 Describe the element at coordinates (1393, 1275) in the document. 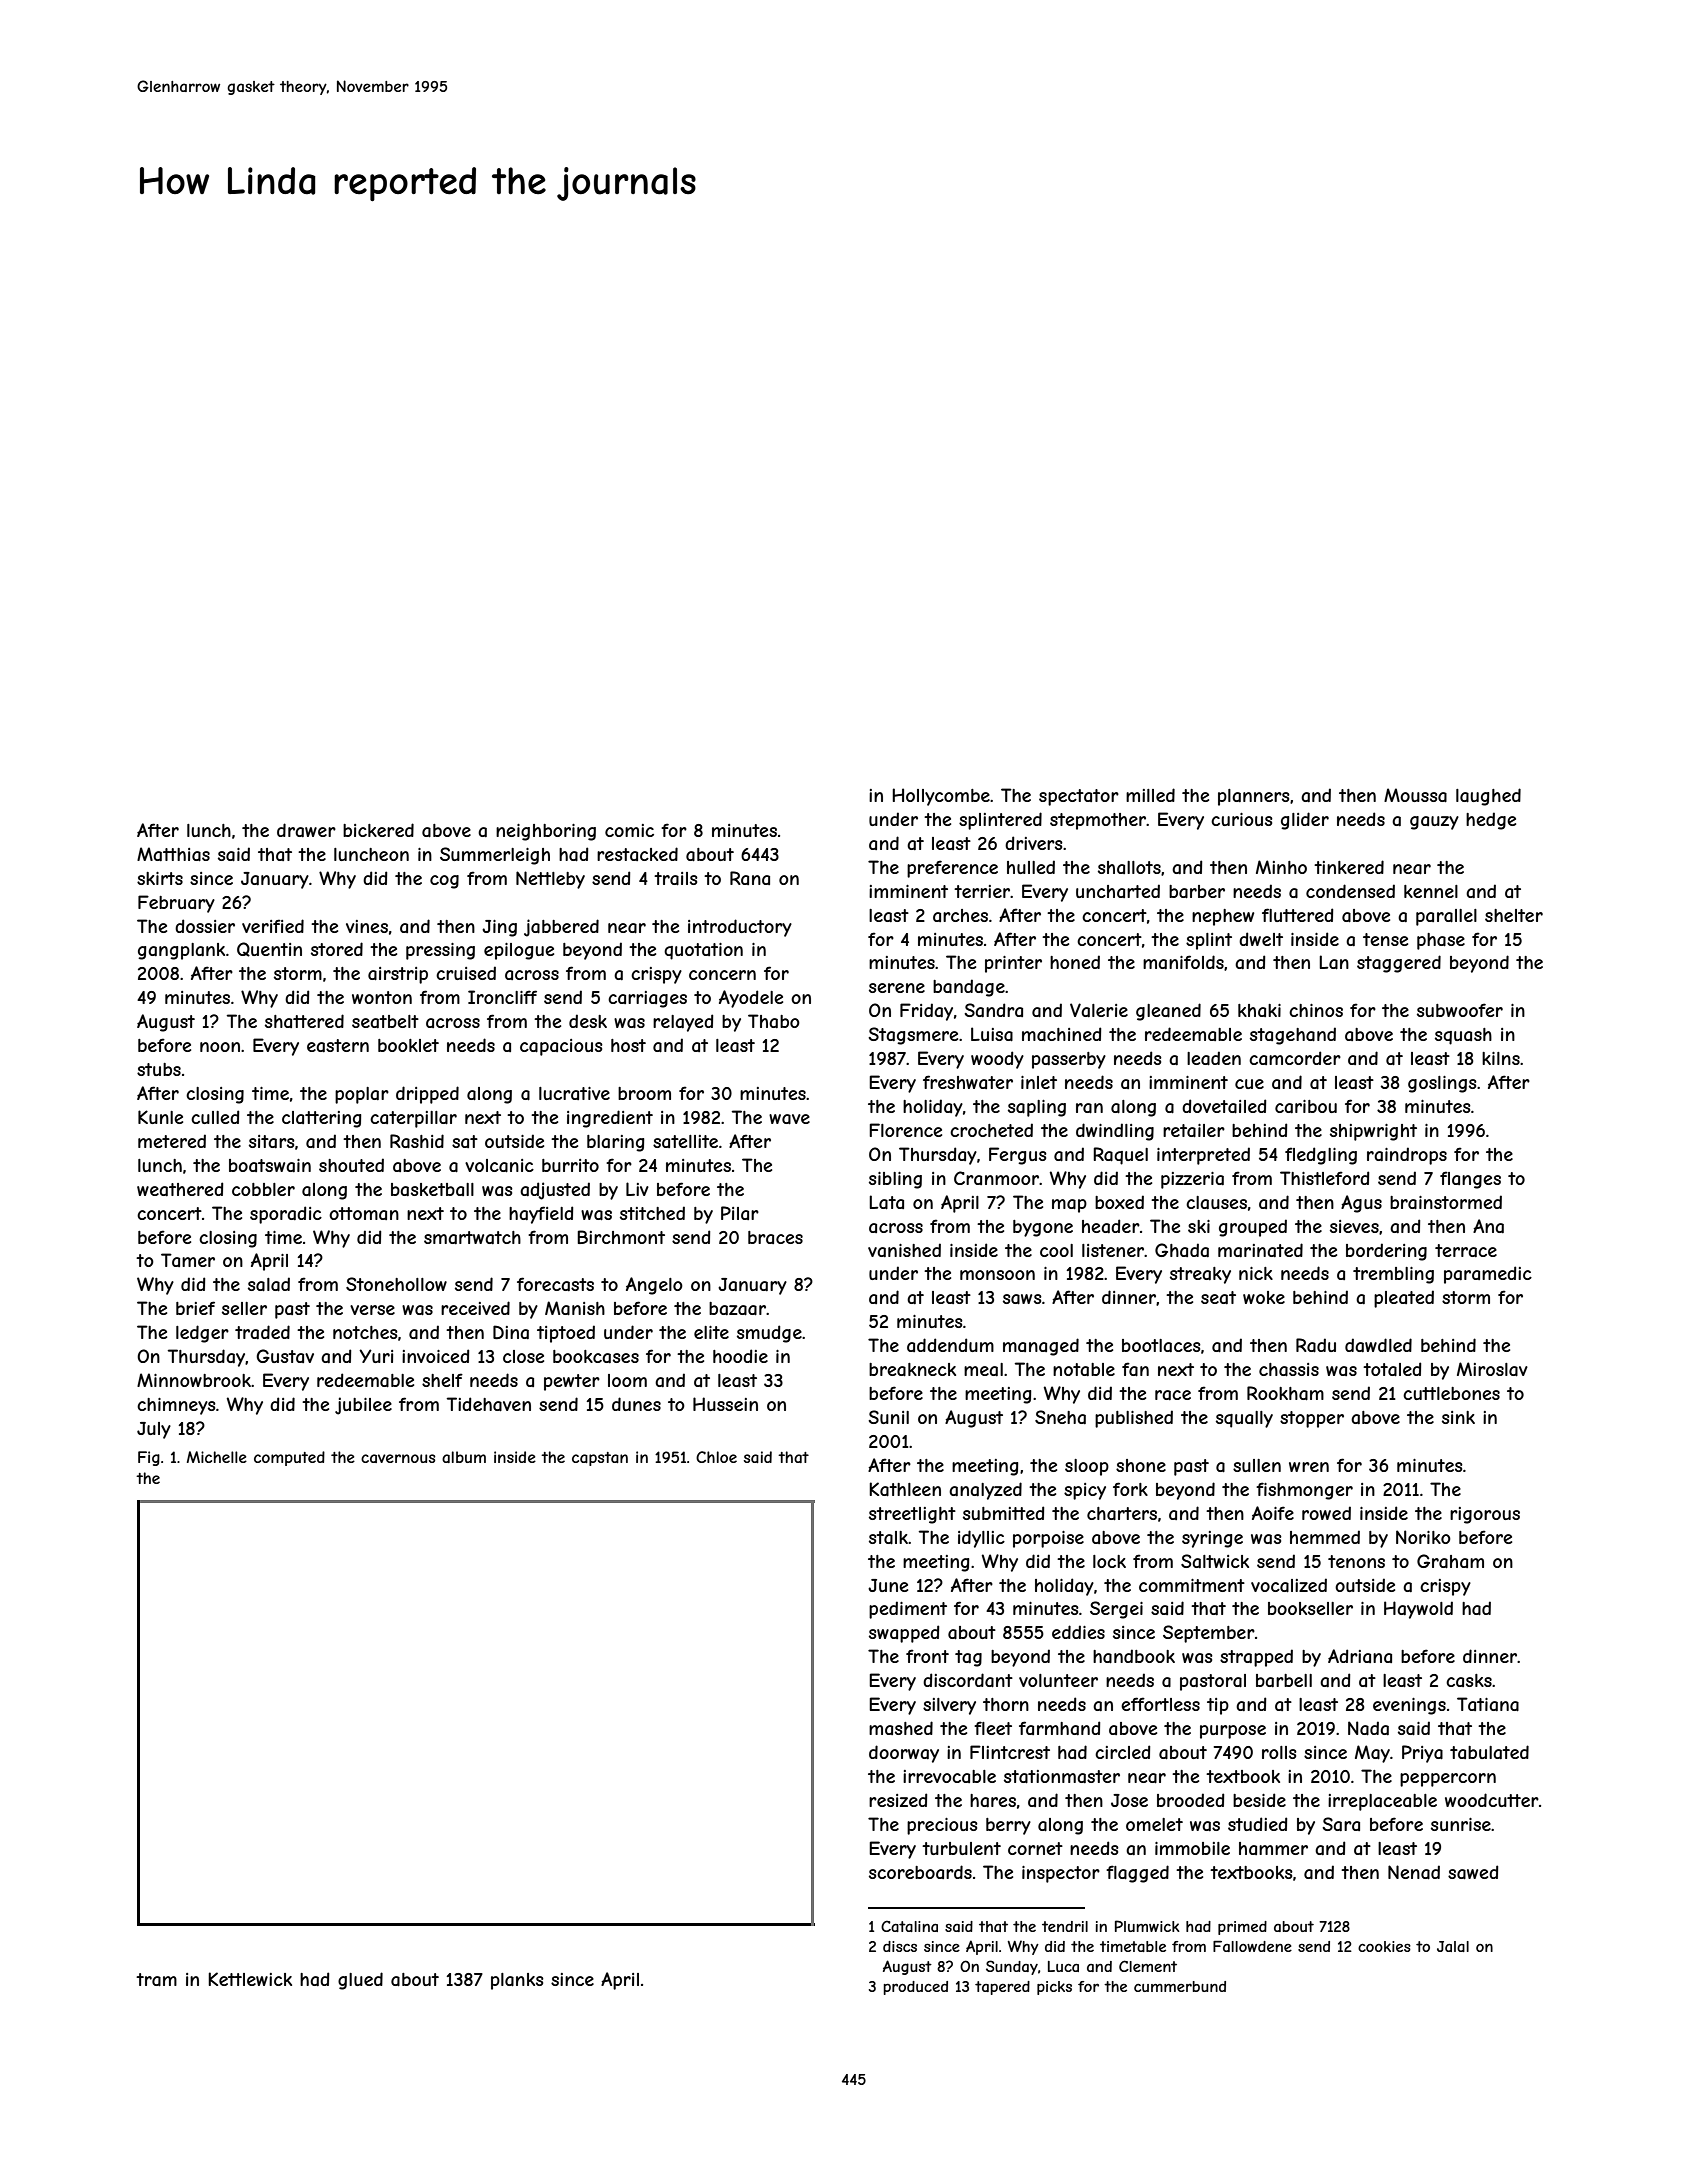

I see `trembling` at that location.
